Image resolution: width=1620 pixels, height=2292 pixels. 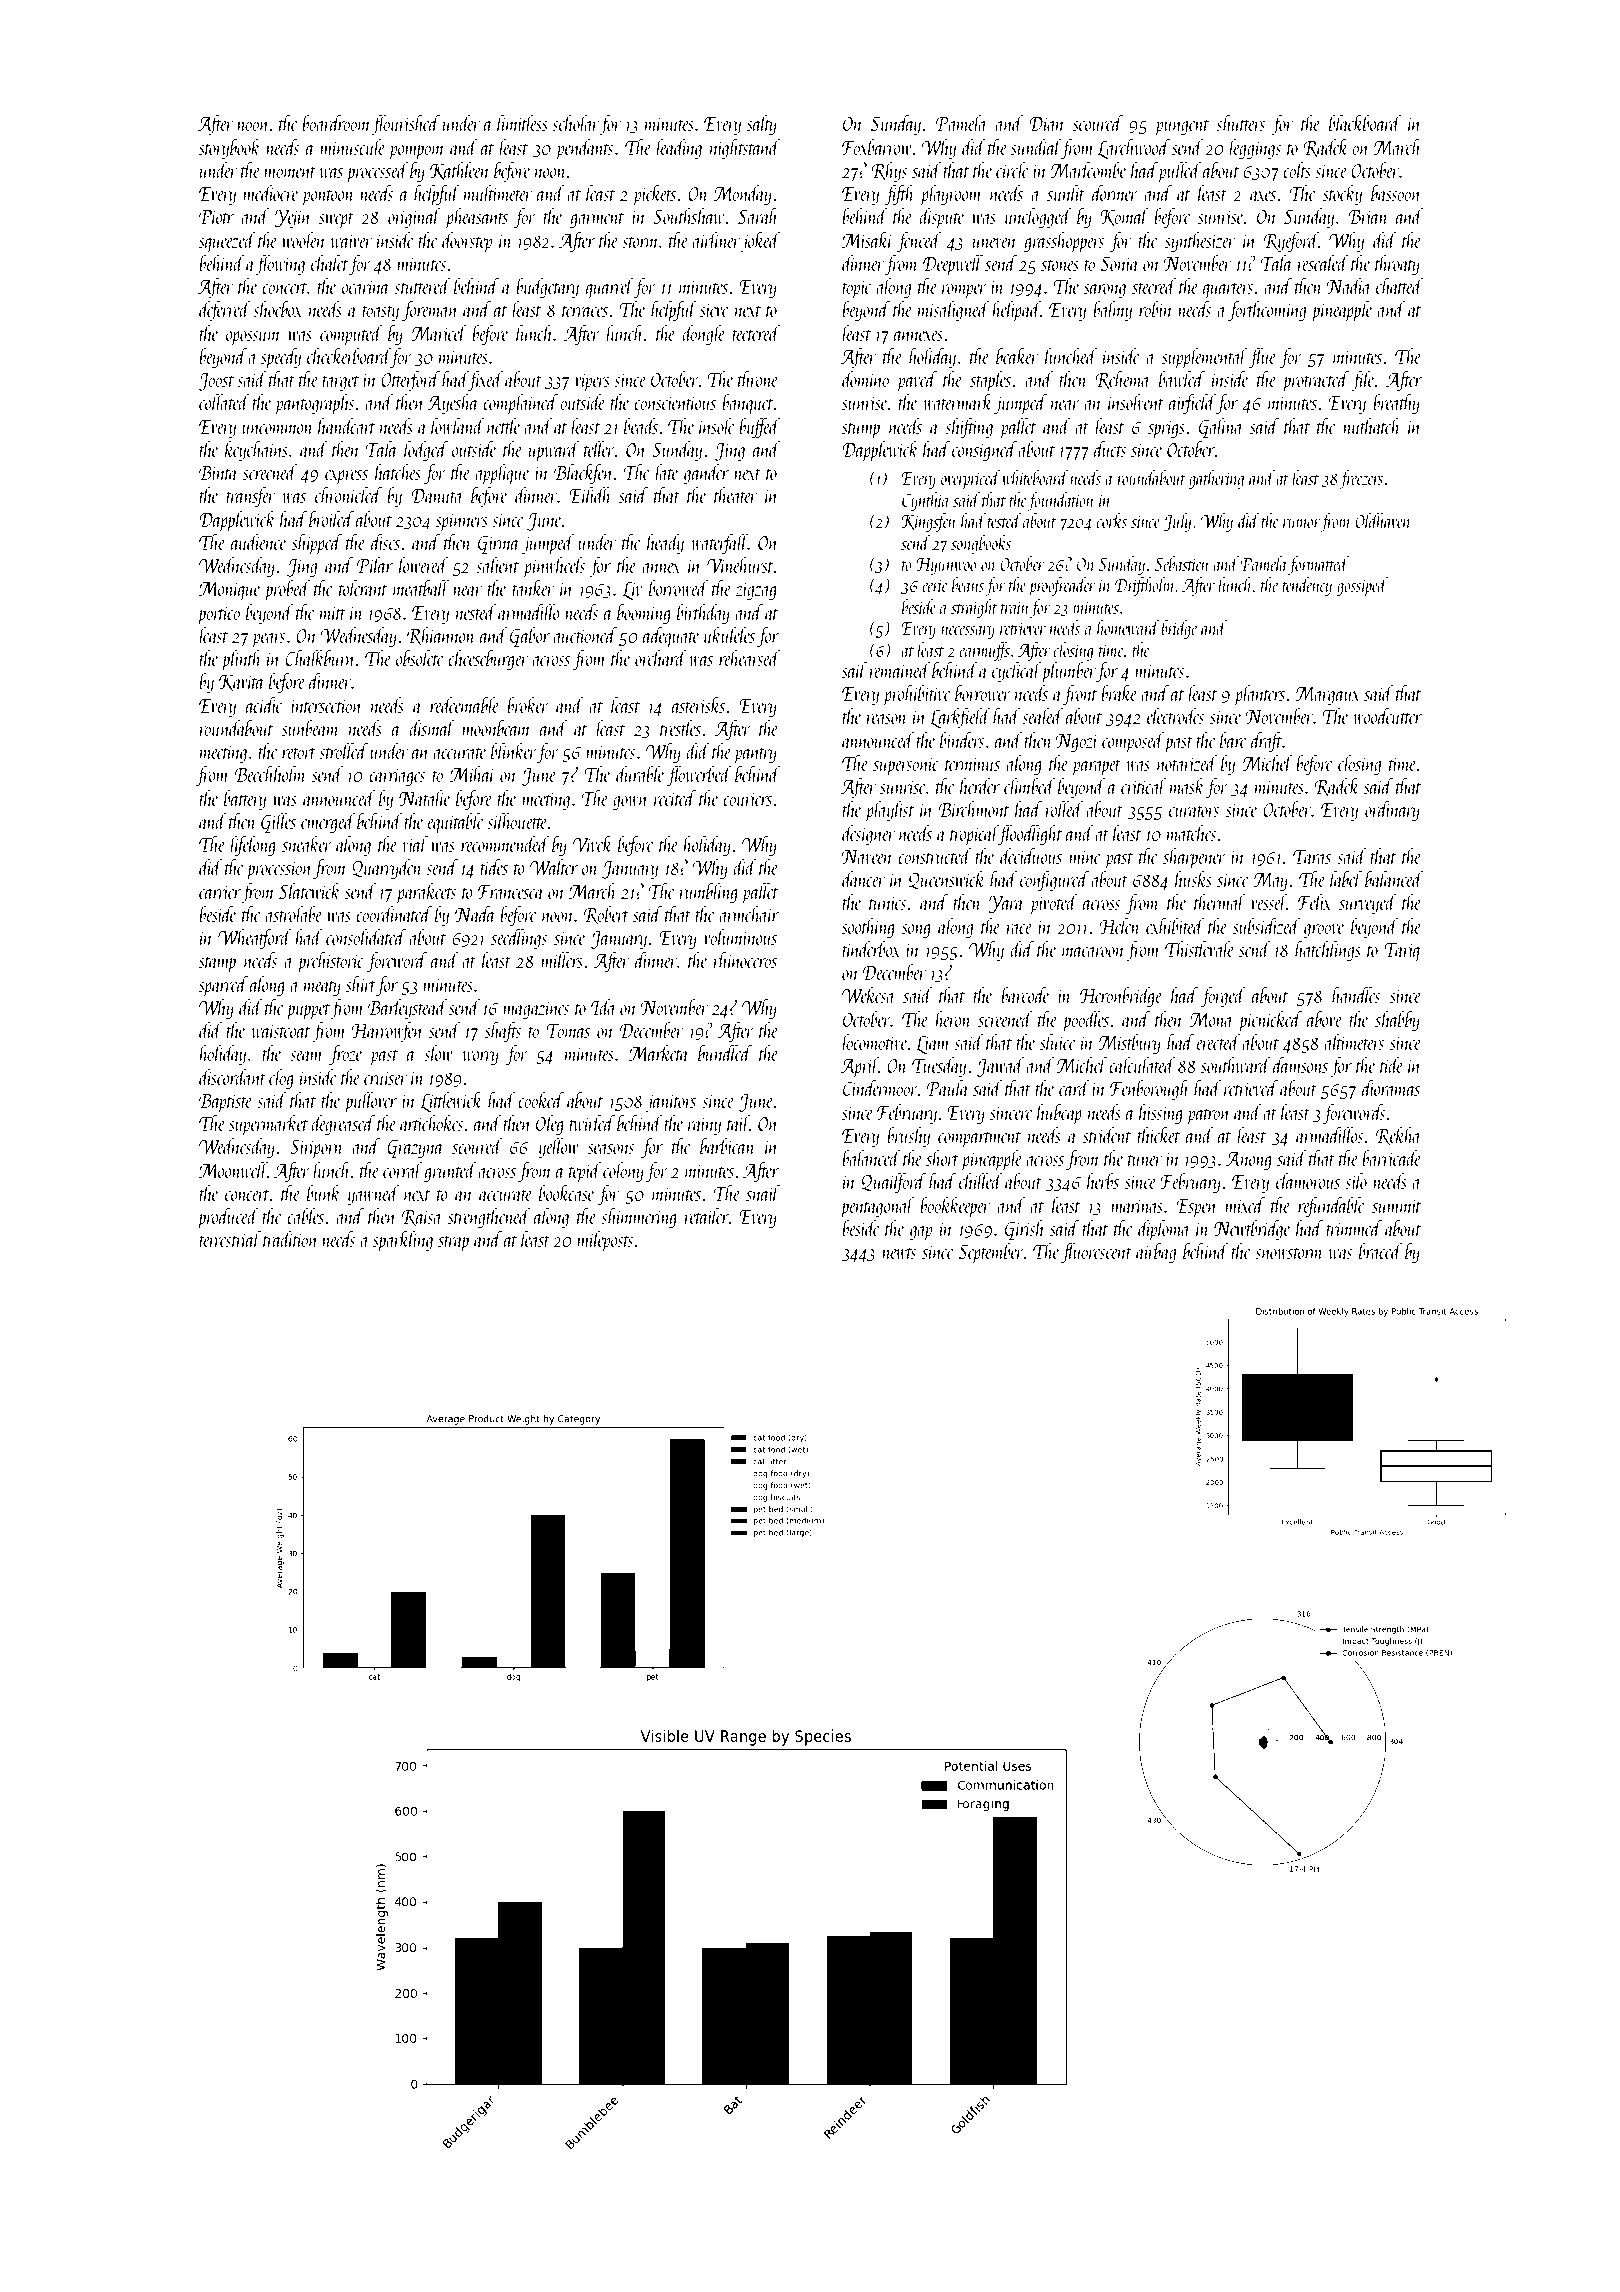 What do you see at coordinates (725, 1053) in the document?
I see `bundled` at bounding box center [725, 1053].
